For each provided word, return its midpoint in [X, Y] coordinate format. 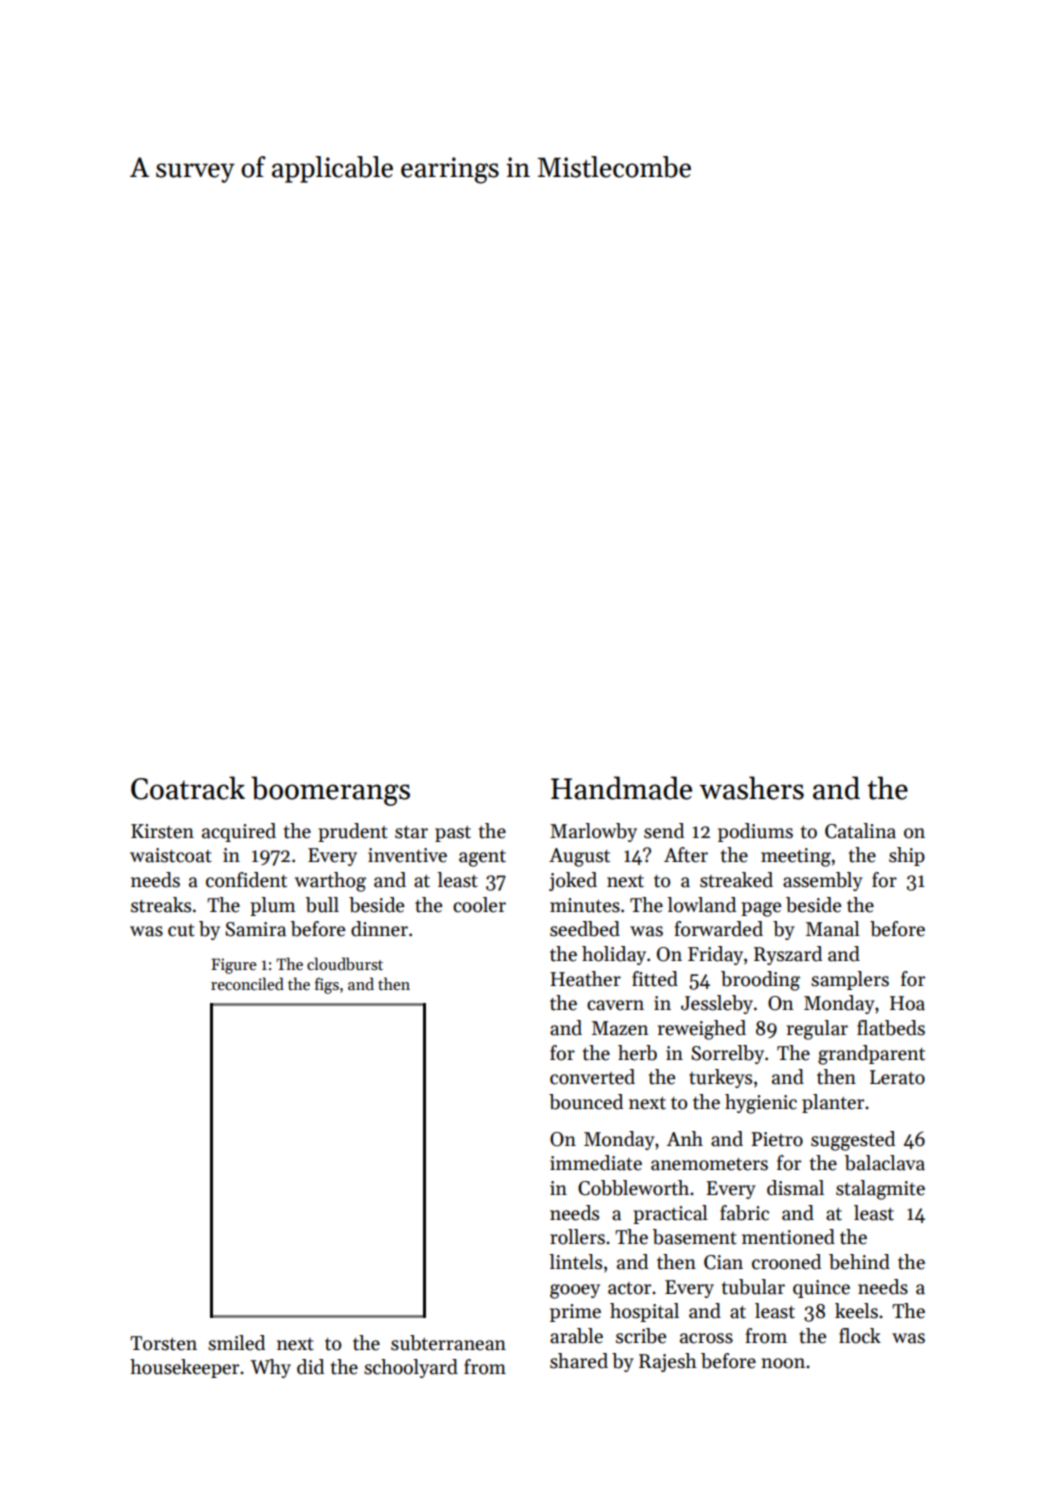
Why [270, 1368]
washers [751, 788]
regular [817, 1030]
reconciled [247, 983]
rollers [577, 1237]
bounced [586, 1102]
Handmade [621, 788]
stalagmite [880, 1190]
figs [327, 986]
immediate [596, 1163]
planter [833, 1103]
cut [181, 930]
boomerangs [330, 791]
